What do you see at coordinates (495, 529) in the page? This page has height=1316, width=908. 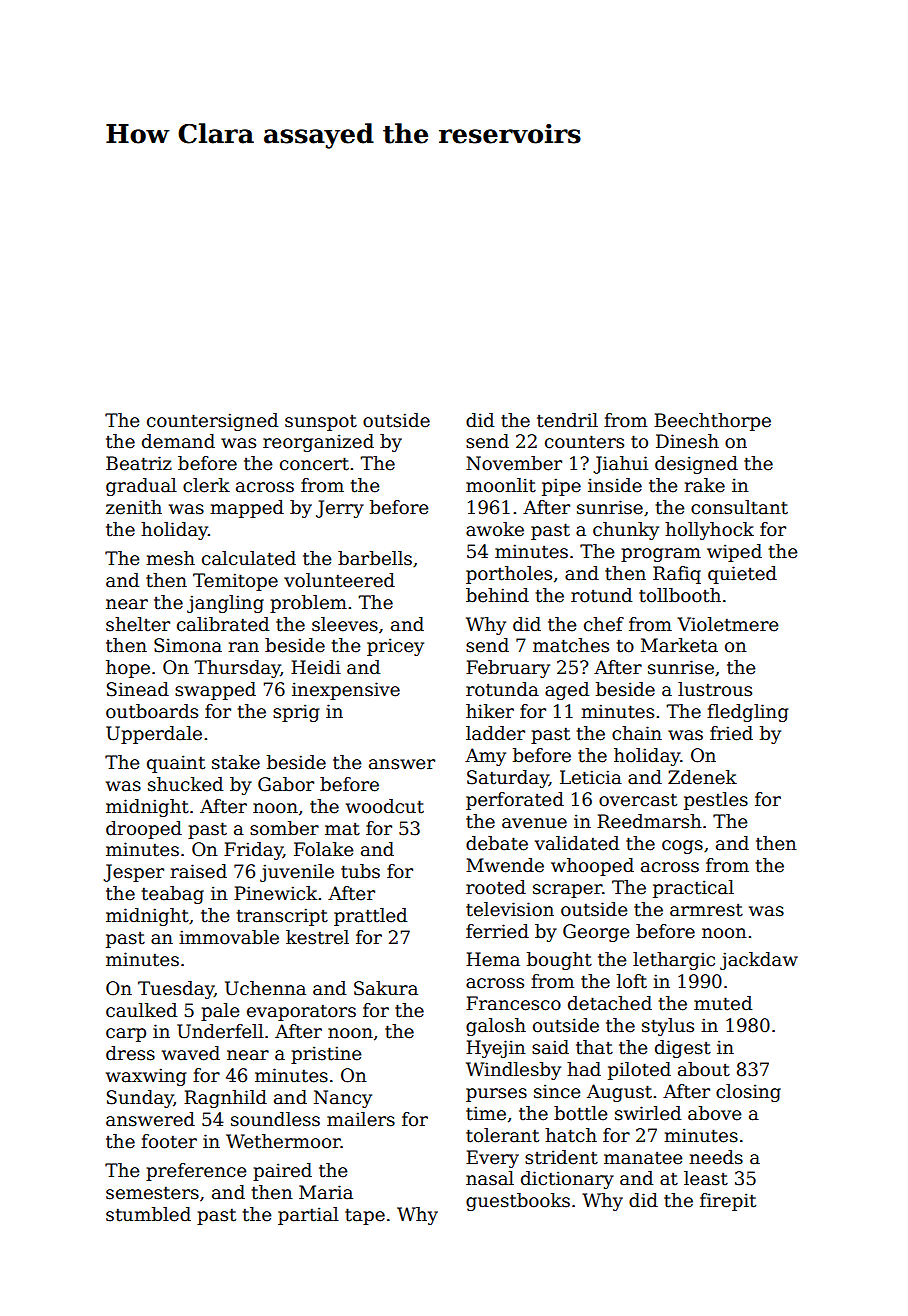 I see `awoke` at bounding box center [495, 529].
